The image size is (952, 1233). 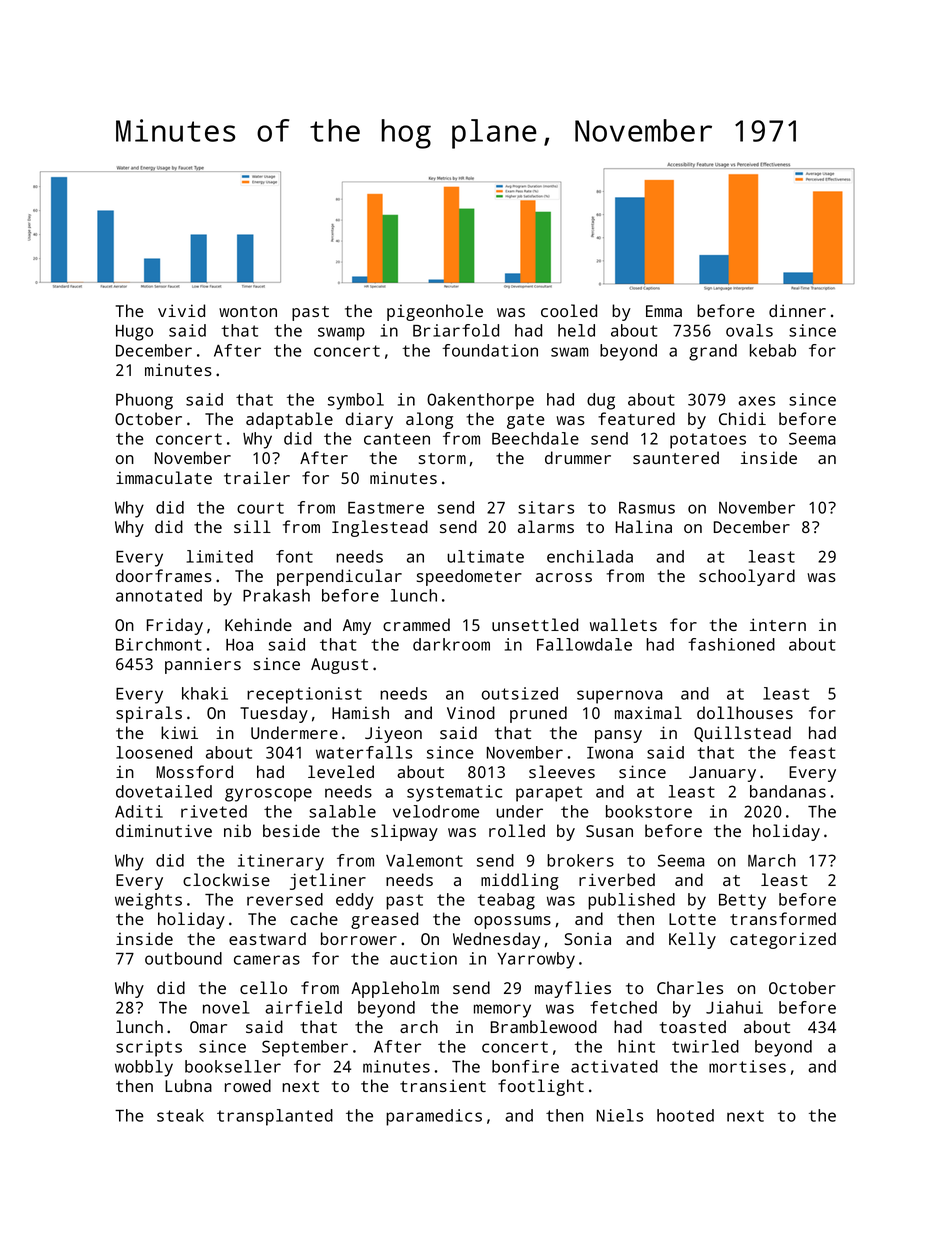 I want to click on bonfire, so click(x=525, y=1066).
